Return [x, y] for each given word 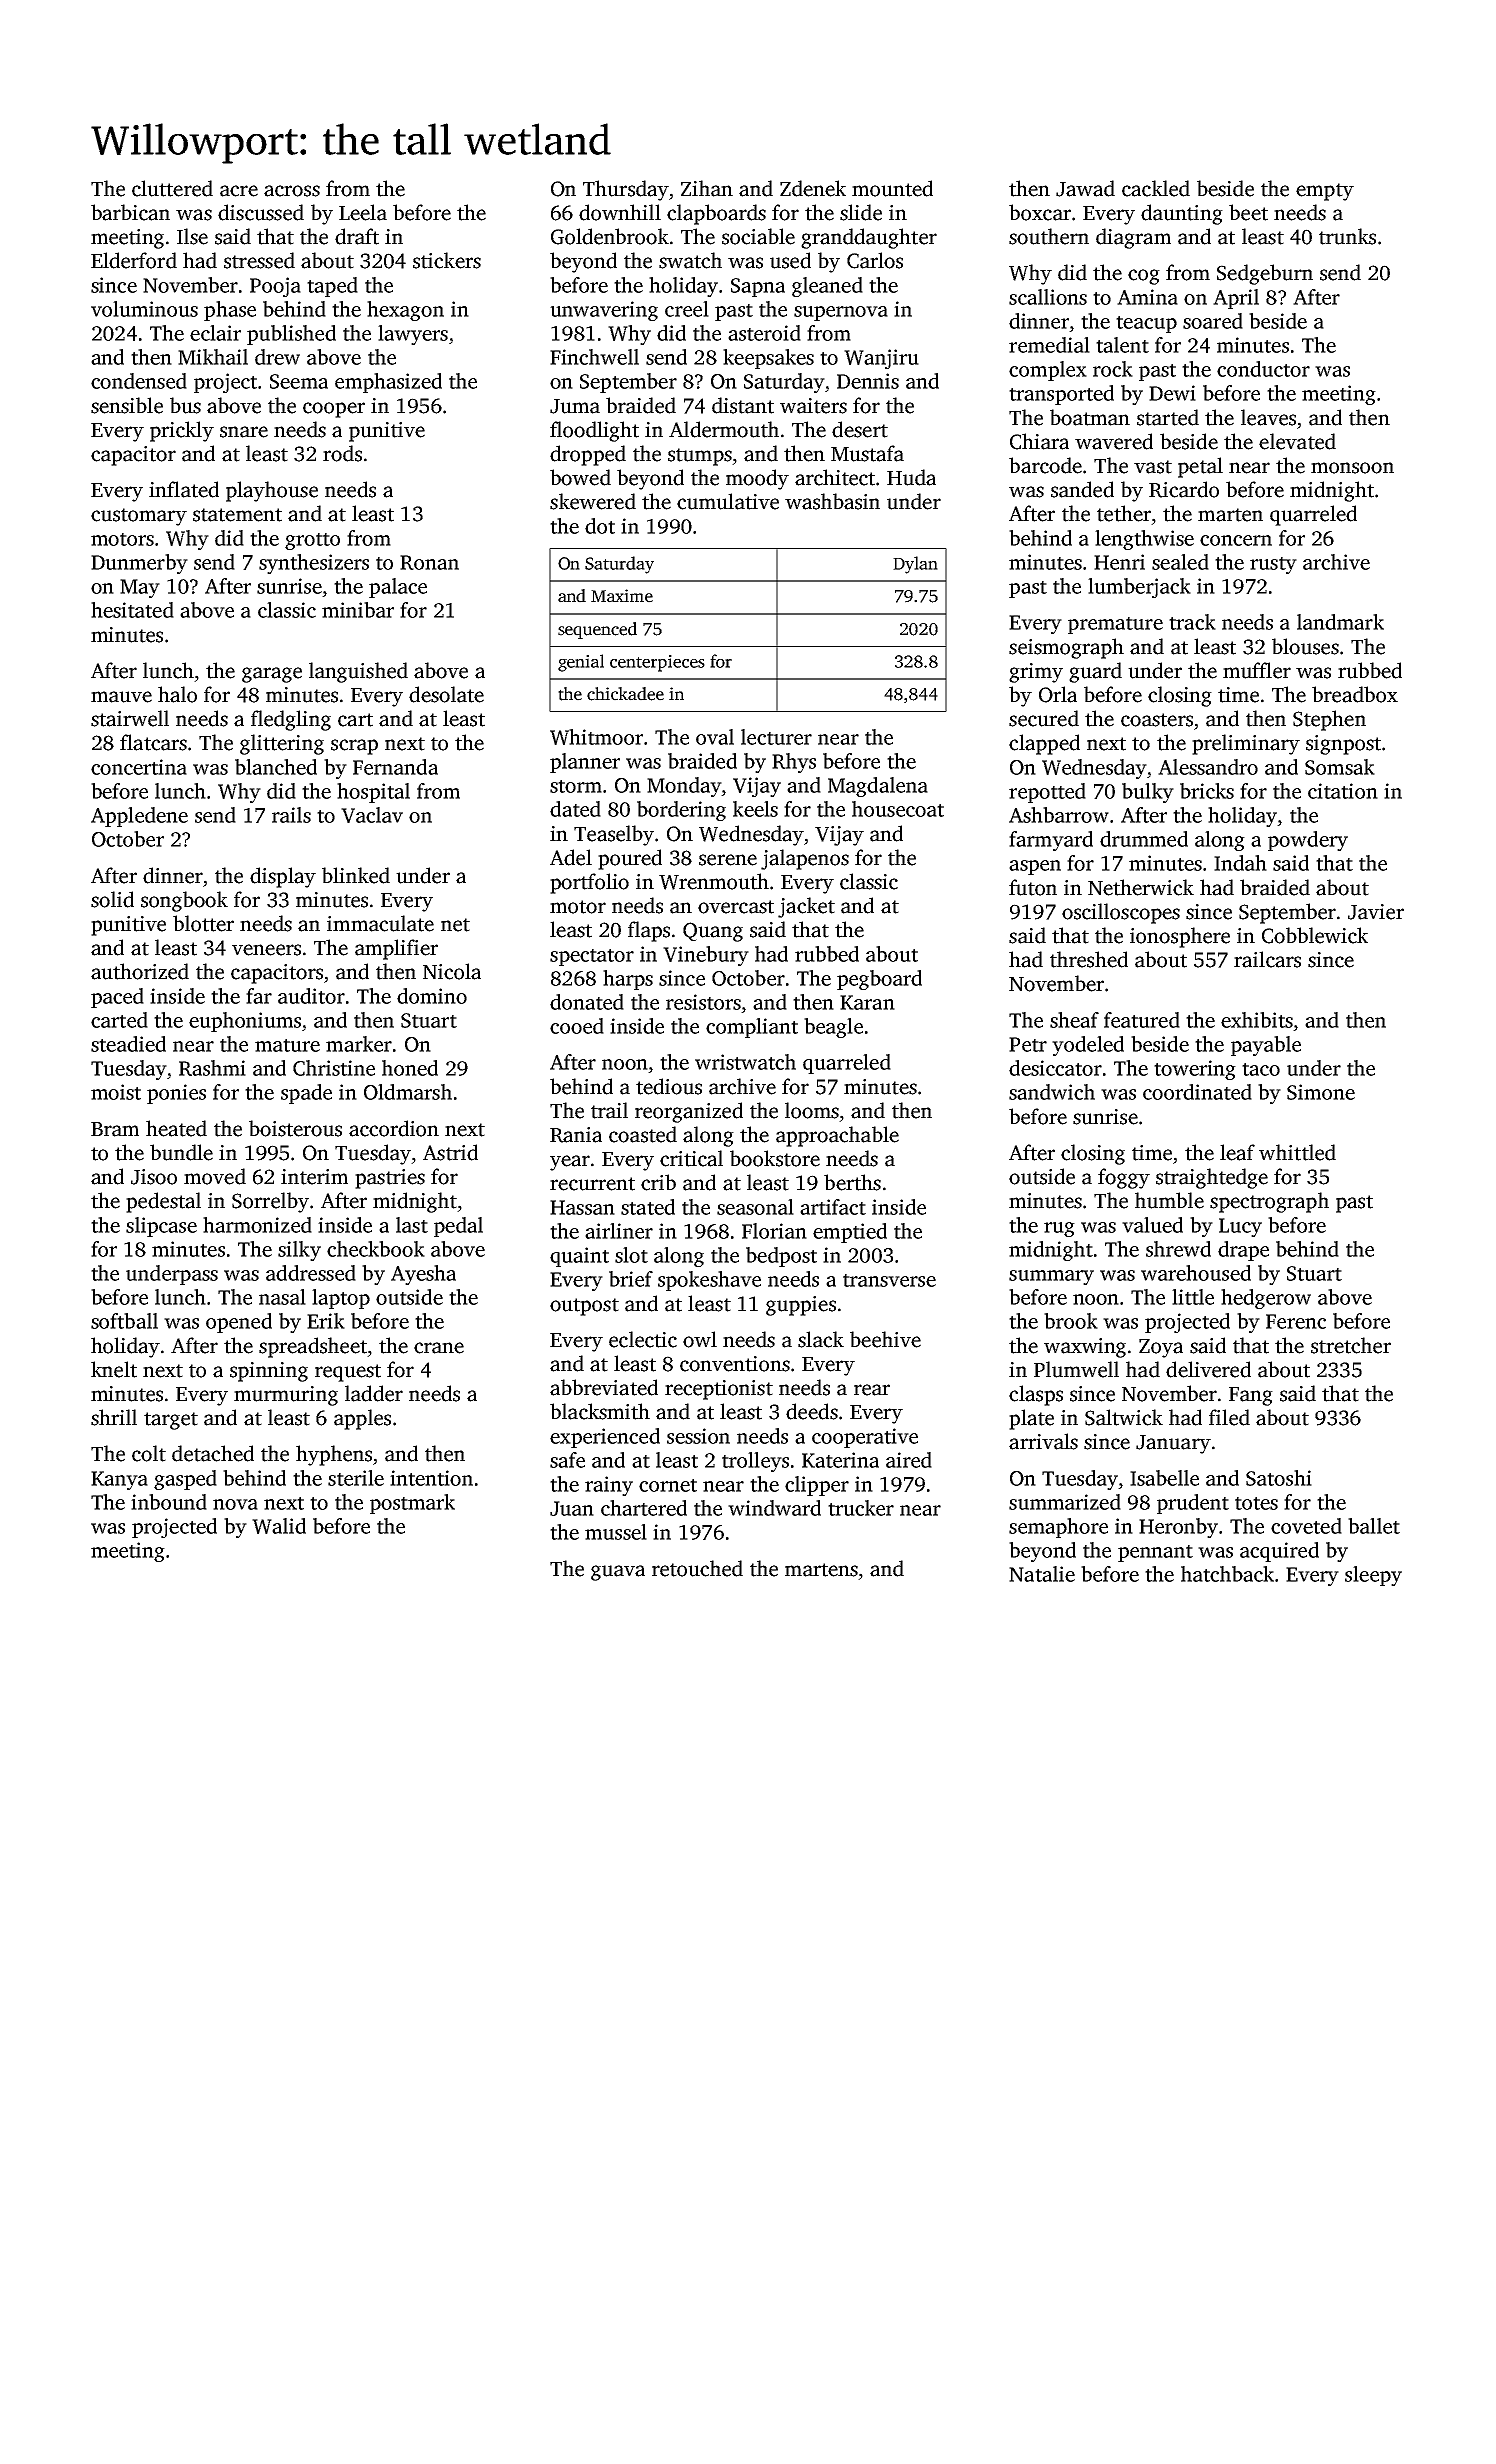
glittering [282, 744]
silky [299, 1251]
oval [715, 737]
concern [1236, 540]
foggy [1124, 1178]
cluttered [172, 188]
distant [743, 405]
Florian [774, 1231]
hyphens [334, 1455]
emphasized [388, 383]
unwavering [604, 311]
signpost [1343, 745]
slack [821, 1339]
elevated [1297, 441]
